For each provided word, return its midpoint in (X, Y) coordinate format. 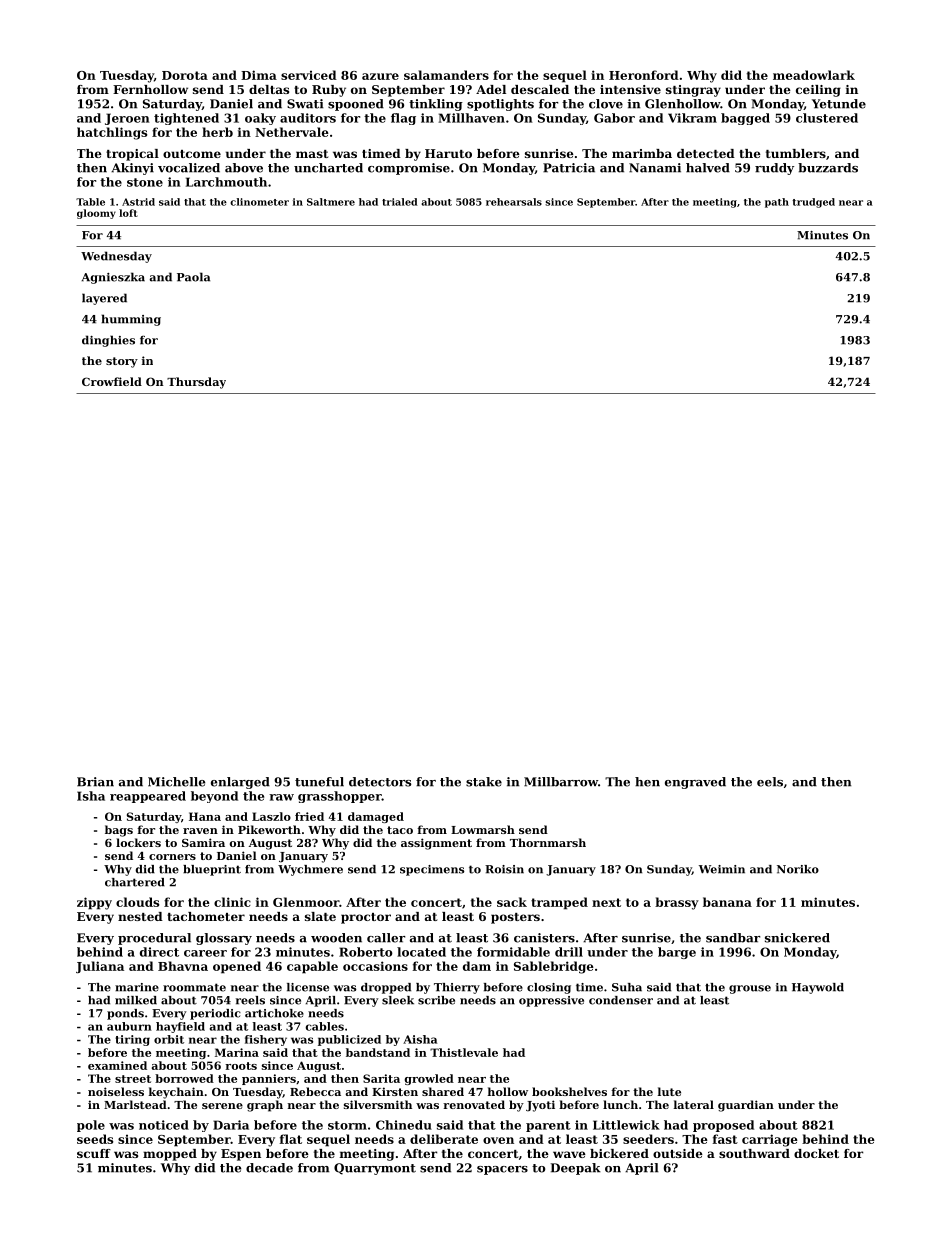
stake (484, 782)
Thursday (196, 383)
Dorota (185, 75)
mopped (170, 1155)
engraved (695, 783)
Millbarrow (561, 782)
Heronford (644, 75)
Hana (205, 816)
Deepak (576, 1169)
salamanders (446, 75)
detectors (380, 782)
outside (678, 1153)
